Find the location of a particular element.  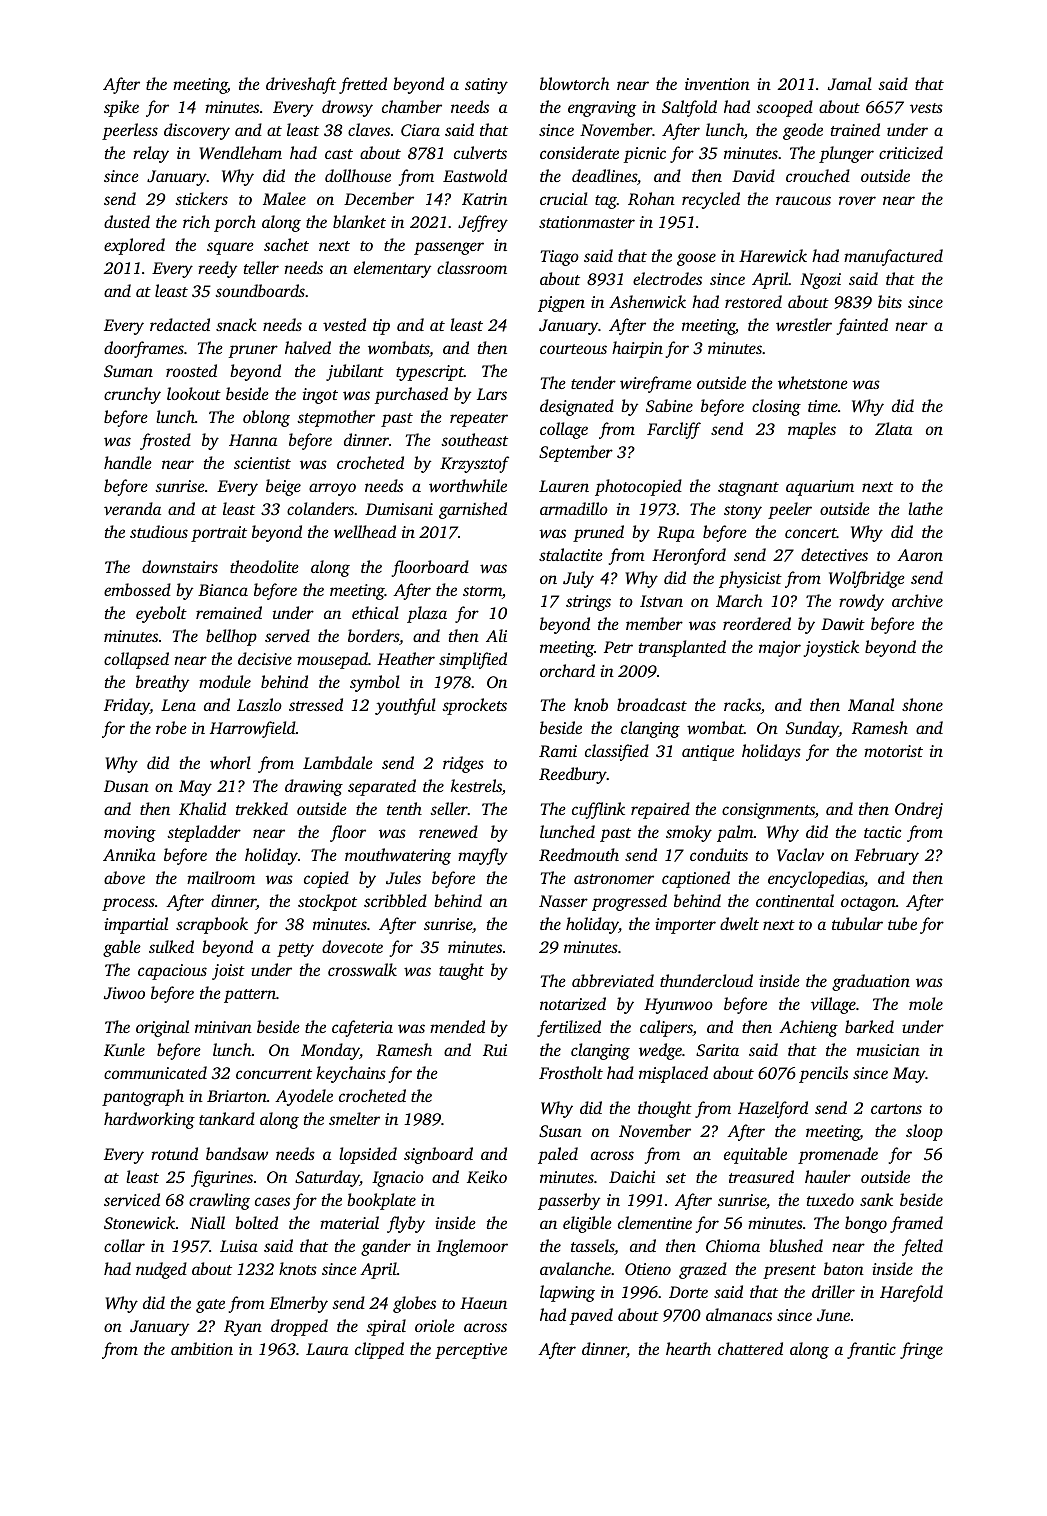

Inglemoor is located at coordinates (472, 1247).
